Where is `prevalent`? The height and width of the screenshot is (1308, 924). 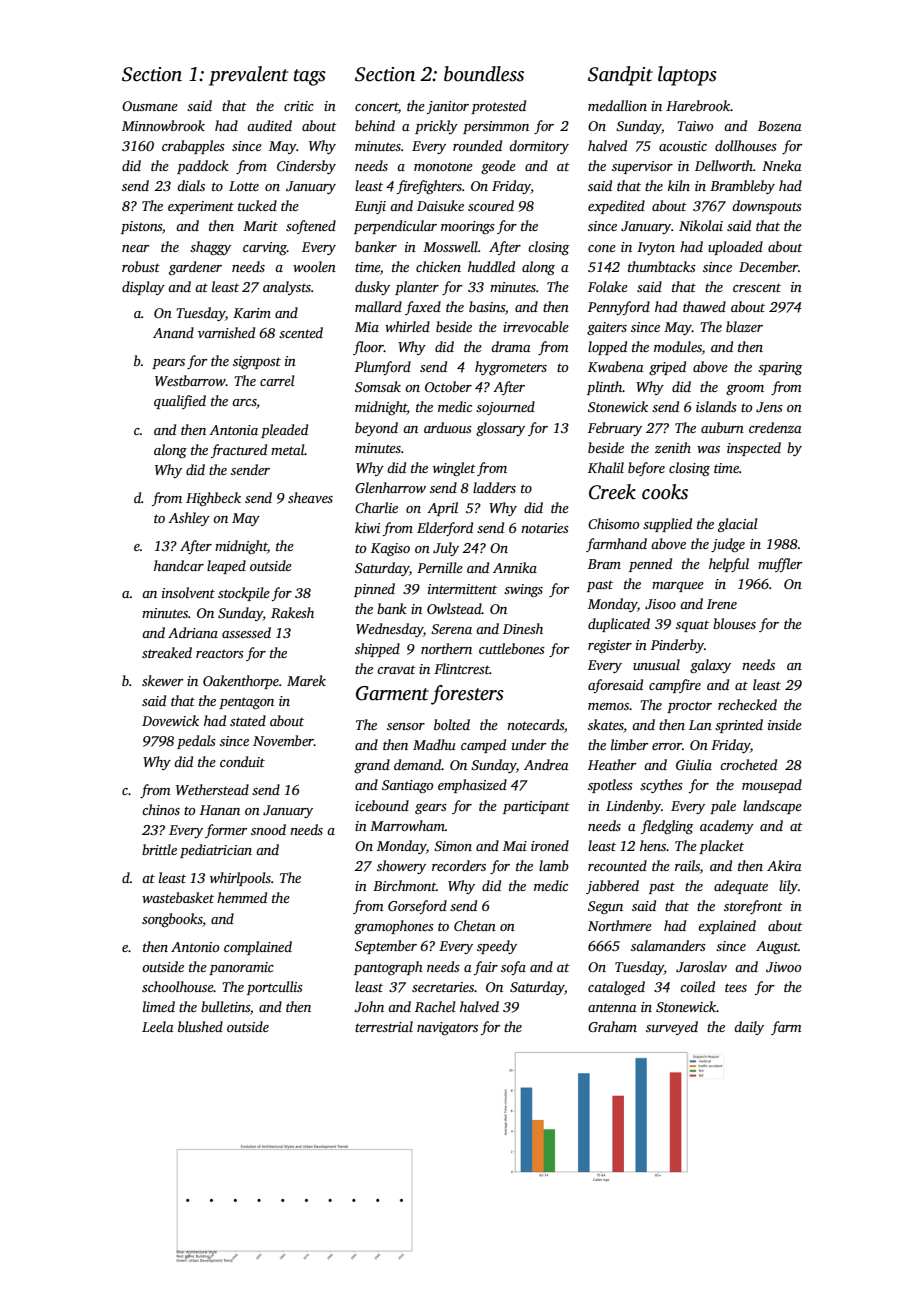
prevalent is located at coordinates (248, 76).
